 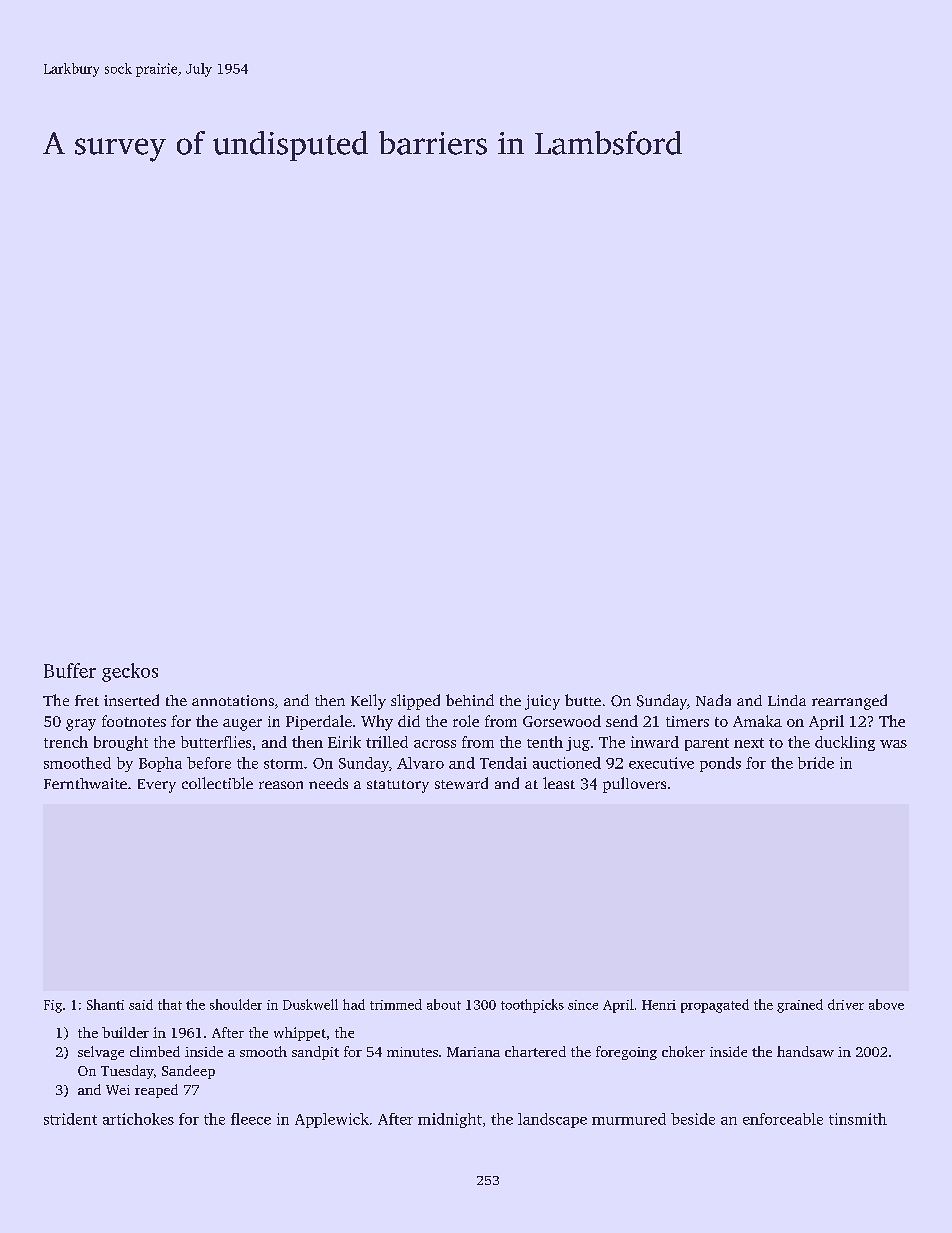 What do you see at coordinates (233, 700) in the screenshot?
I see `annotations` at bounding box center [233, 700].
